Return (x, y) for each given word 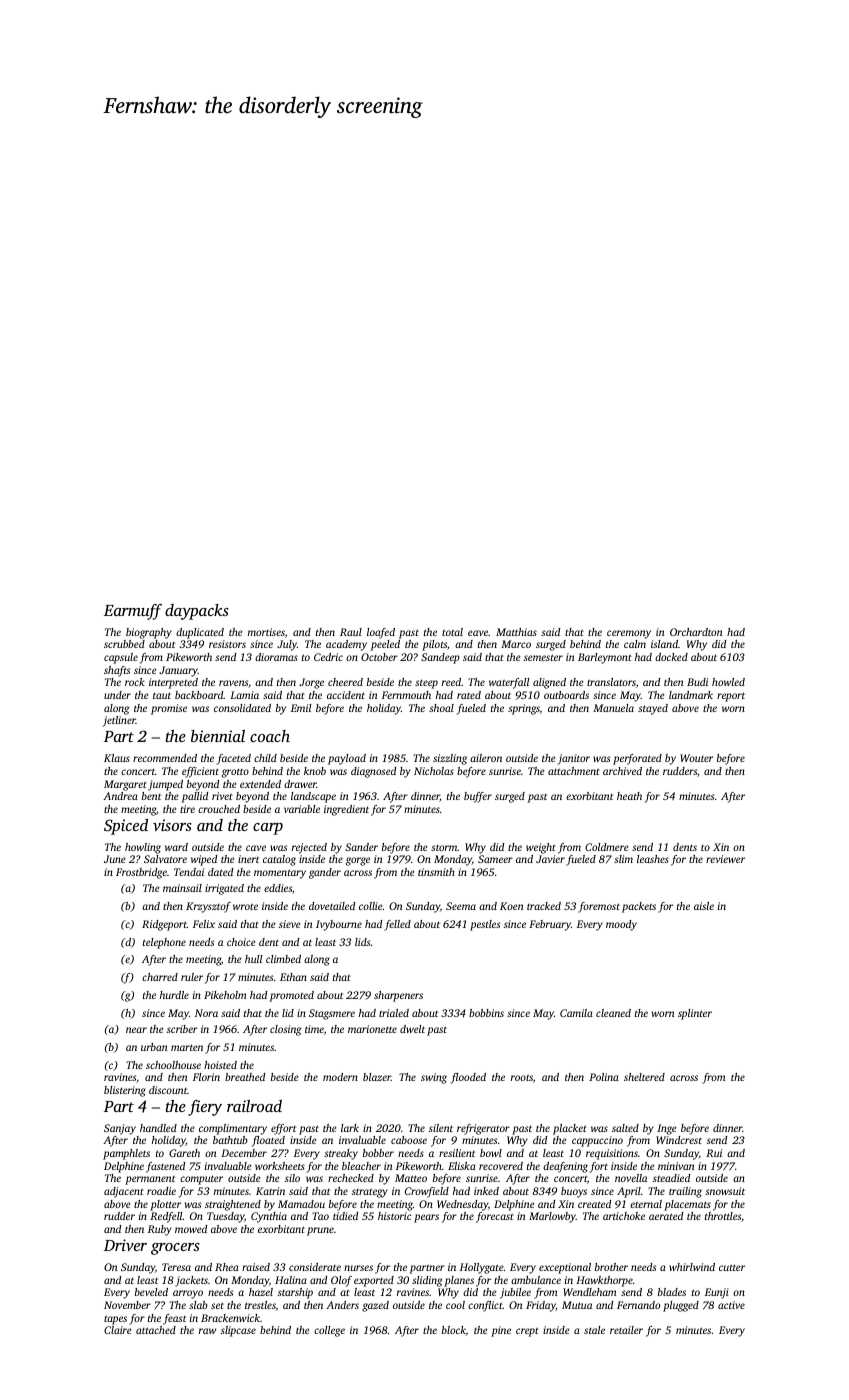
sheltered (644, 1077)
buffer (478, 797)
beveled (151, 1292)
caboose (409, 1140)
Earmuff (133, 612)
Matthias (516, 632)
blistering (125, 1091)
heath (629, 796)
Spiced (126, 827)
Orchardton (696, 632)
